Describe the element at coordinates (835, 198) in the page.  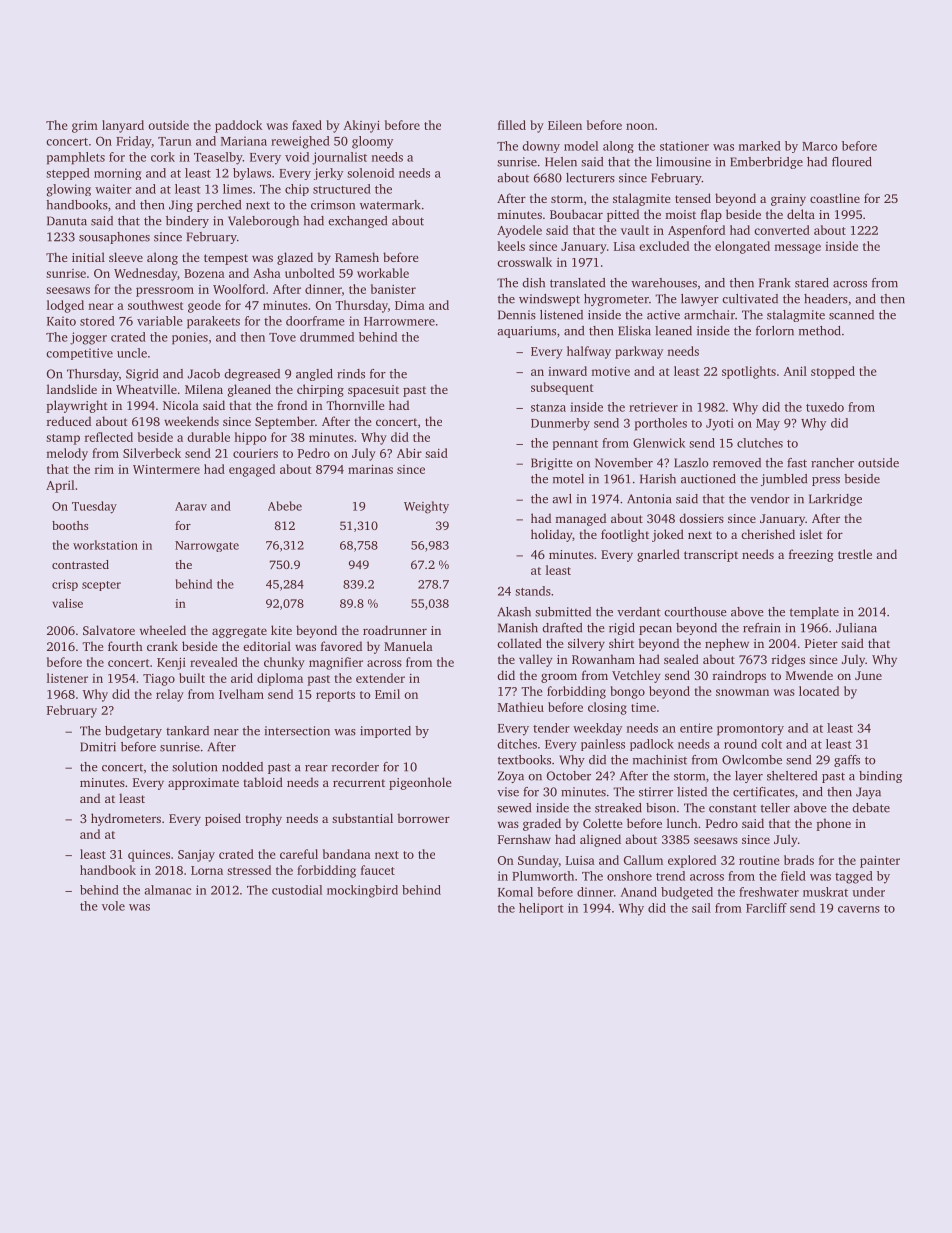
I see `coastline` at that location.
